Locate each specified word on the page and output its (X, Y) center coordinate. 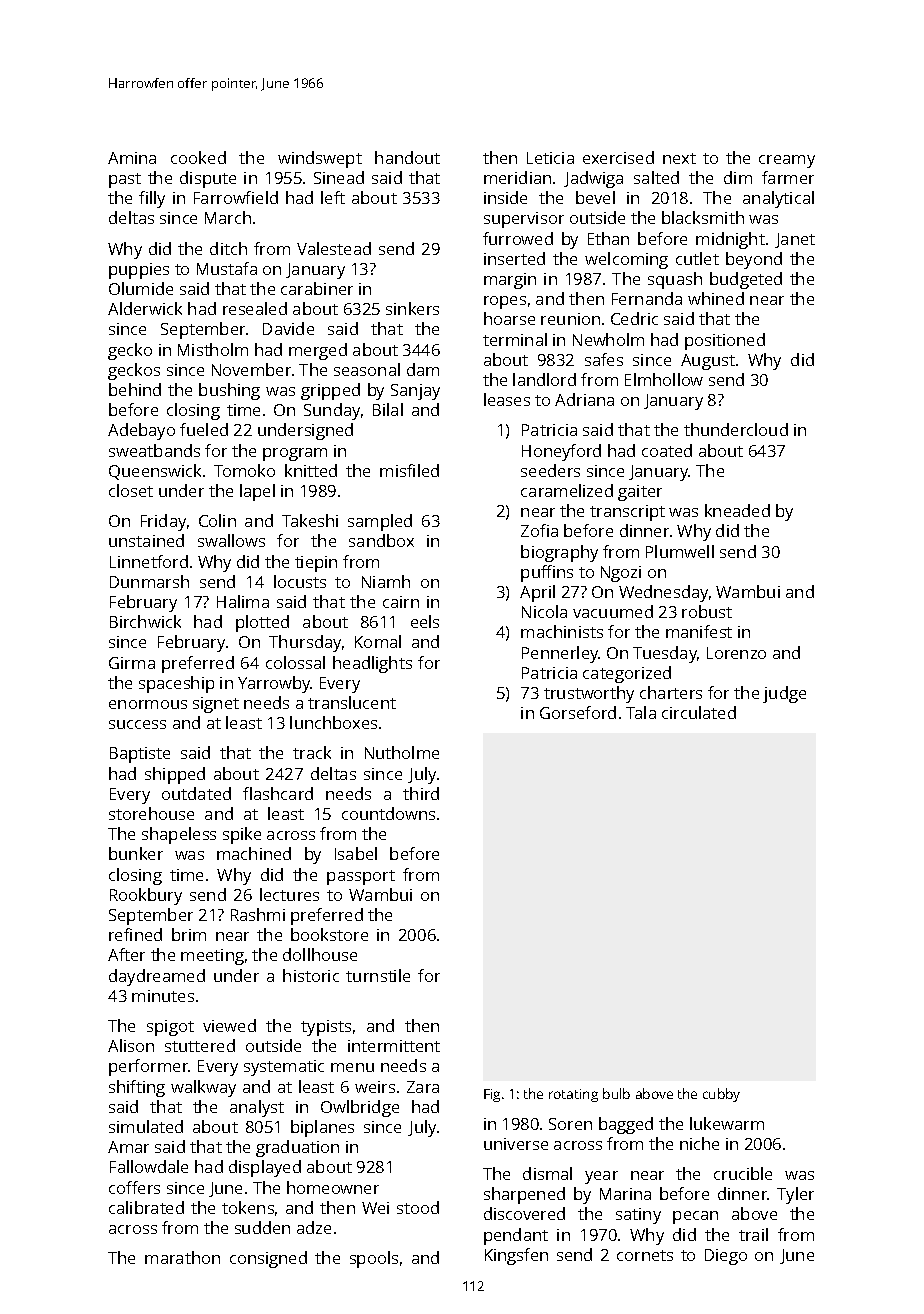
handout (407, 157)
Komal (378, 641)
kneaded (737, 510)
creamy (787, 161)
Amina (132, 158)
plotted (262, 623)
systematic (284, 1068)
